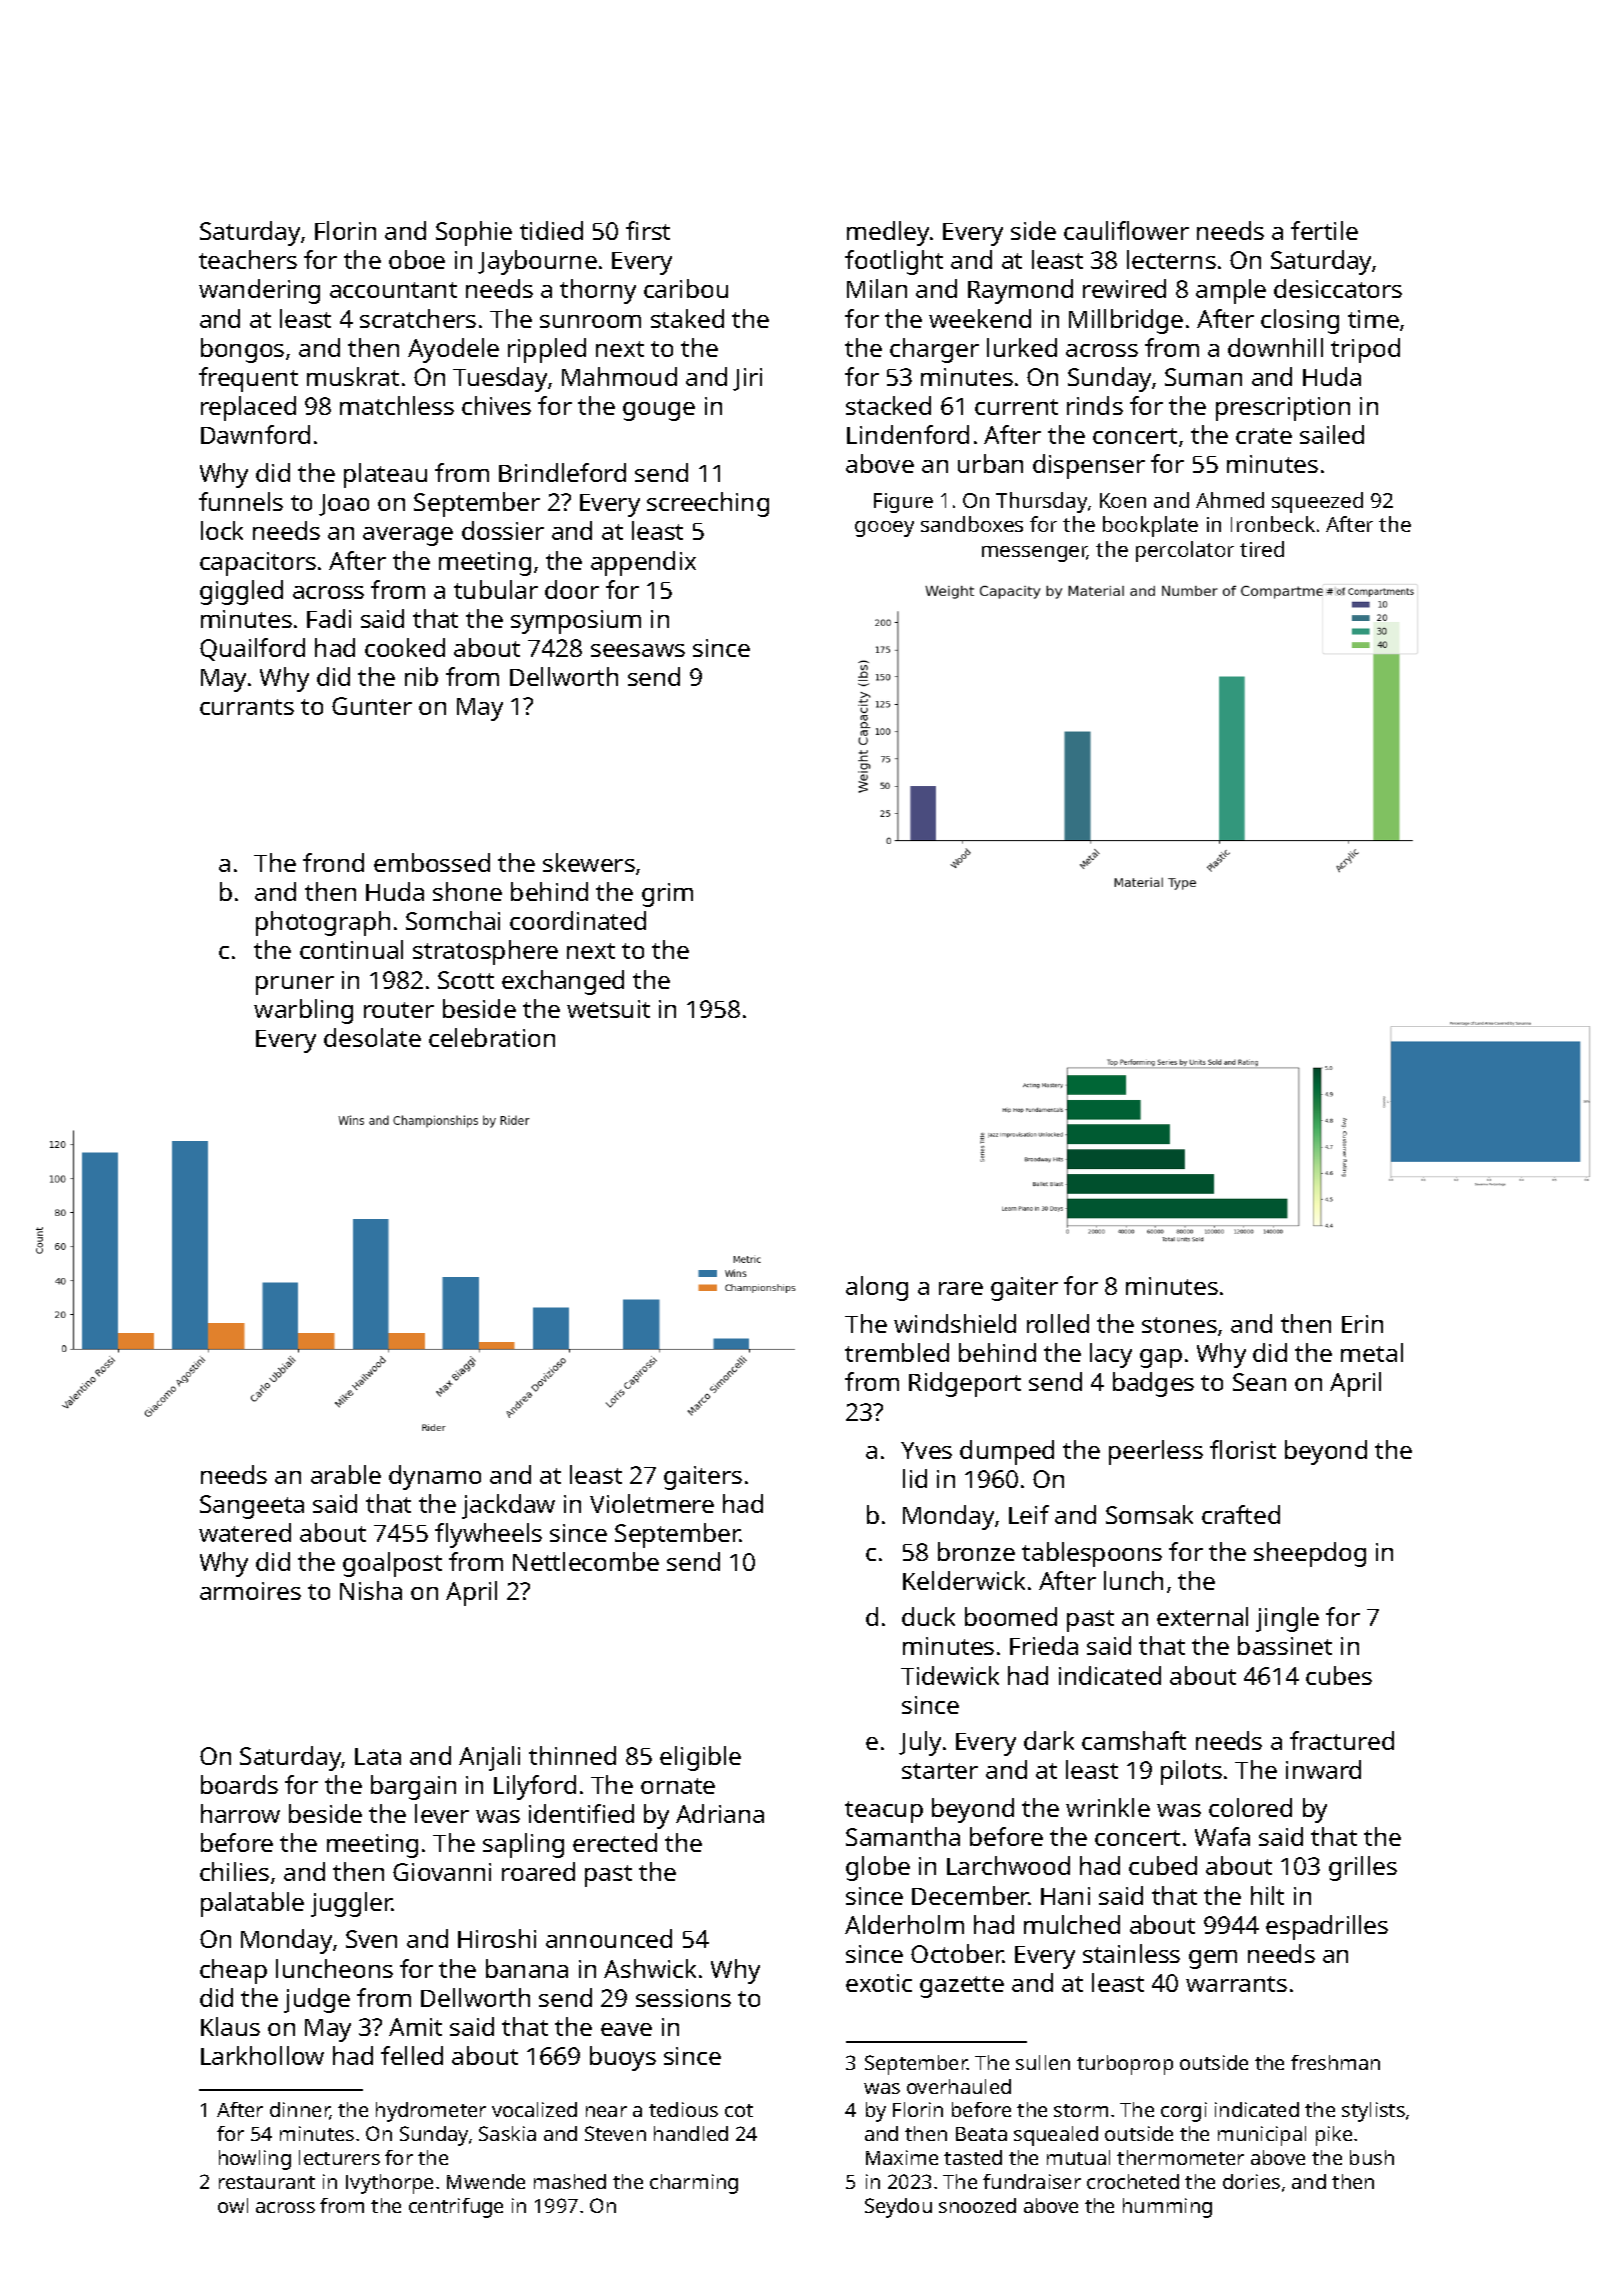 Image resolution: width=1620 pixels, height=2292 pixels. What do you see at coordinates (1149, 1514) in the screenshot?
I see `Somsak` at bounding box center [1149, 1514].
